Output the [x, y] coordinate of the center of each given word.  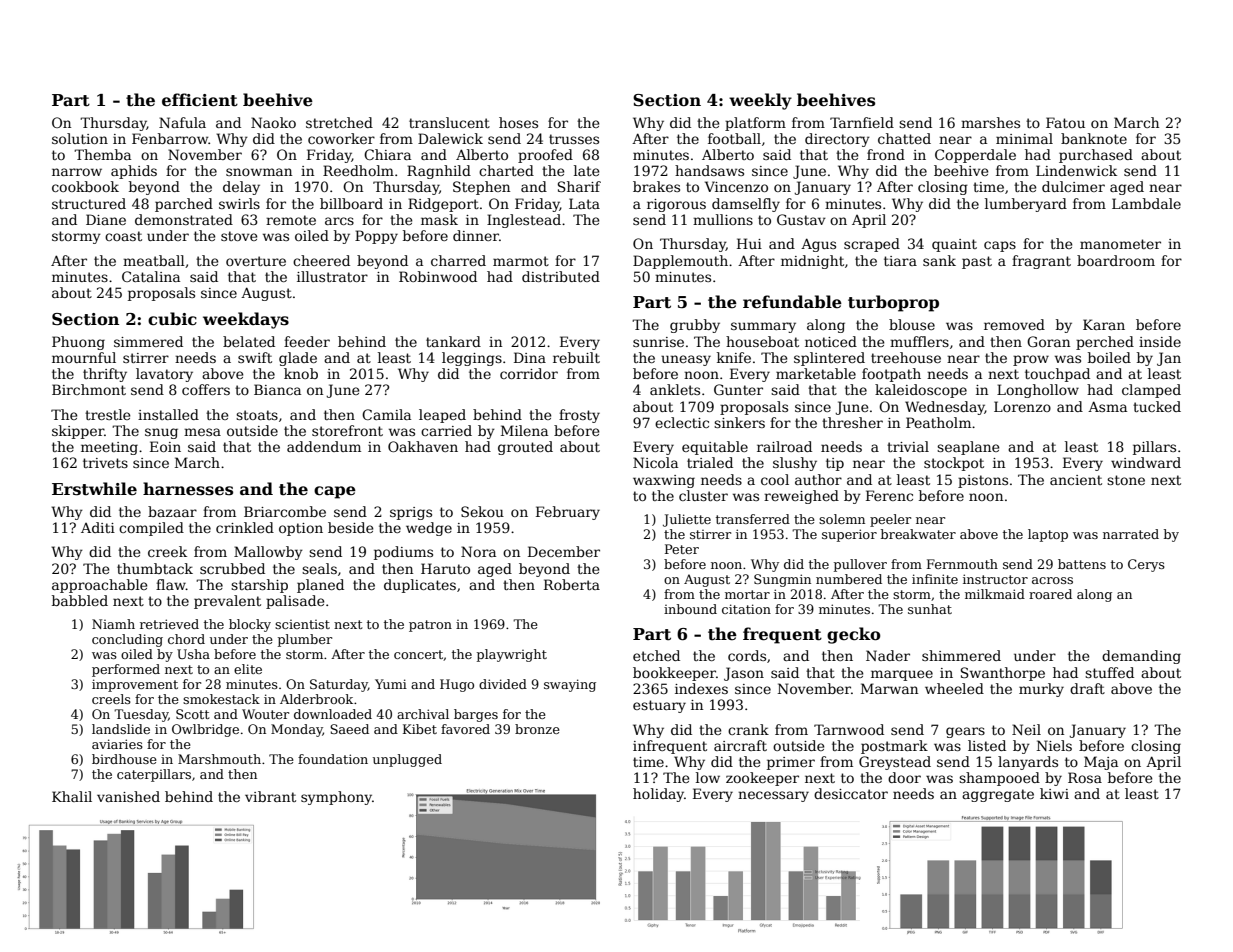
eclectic [682, 422]
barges [476, 715]
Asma [1107, 406]
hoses [518, 122]
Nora [478, 551]
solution [80, 138]
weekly [760, 101]
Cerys [1146, 565]
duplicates [420, 586]
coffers [206, 389]
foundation [333, 759]
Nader [888, 655]
